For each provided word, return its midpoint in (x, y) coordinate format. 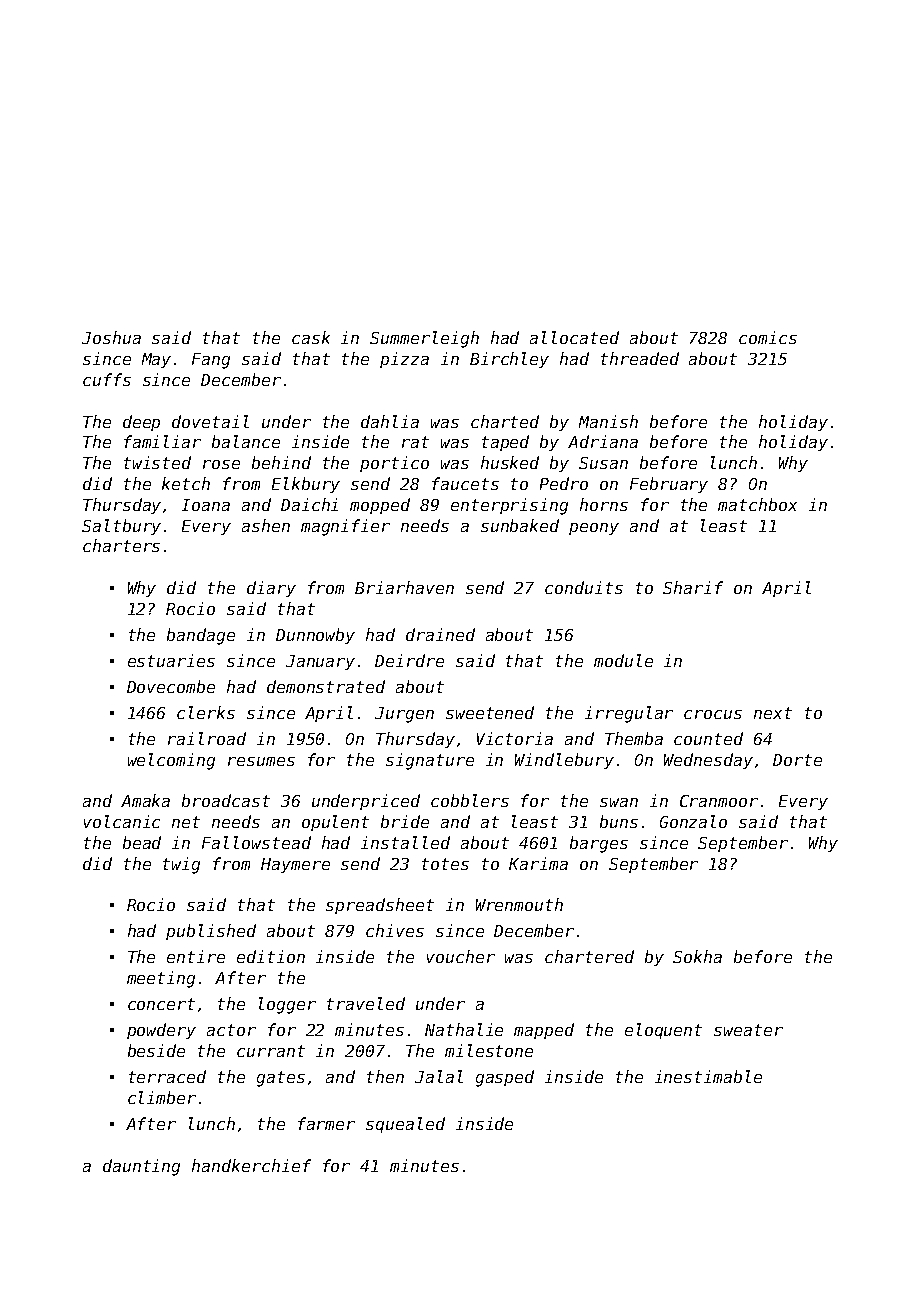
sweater (748, 1030)
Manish (608, 421)
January (320, 662)
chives (395, 930)
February (669, 485)
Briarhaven (404, 587)
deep (141, 423)
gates (281, 1079)
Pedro (564, 483)
